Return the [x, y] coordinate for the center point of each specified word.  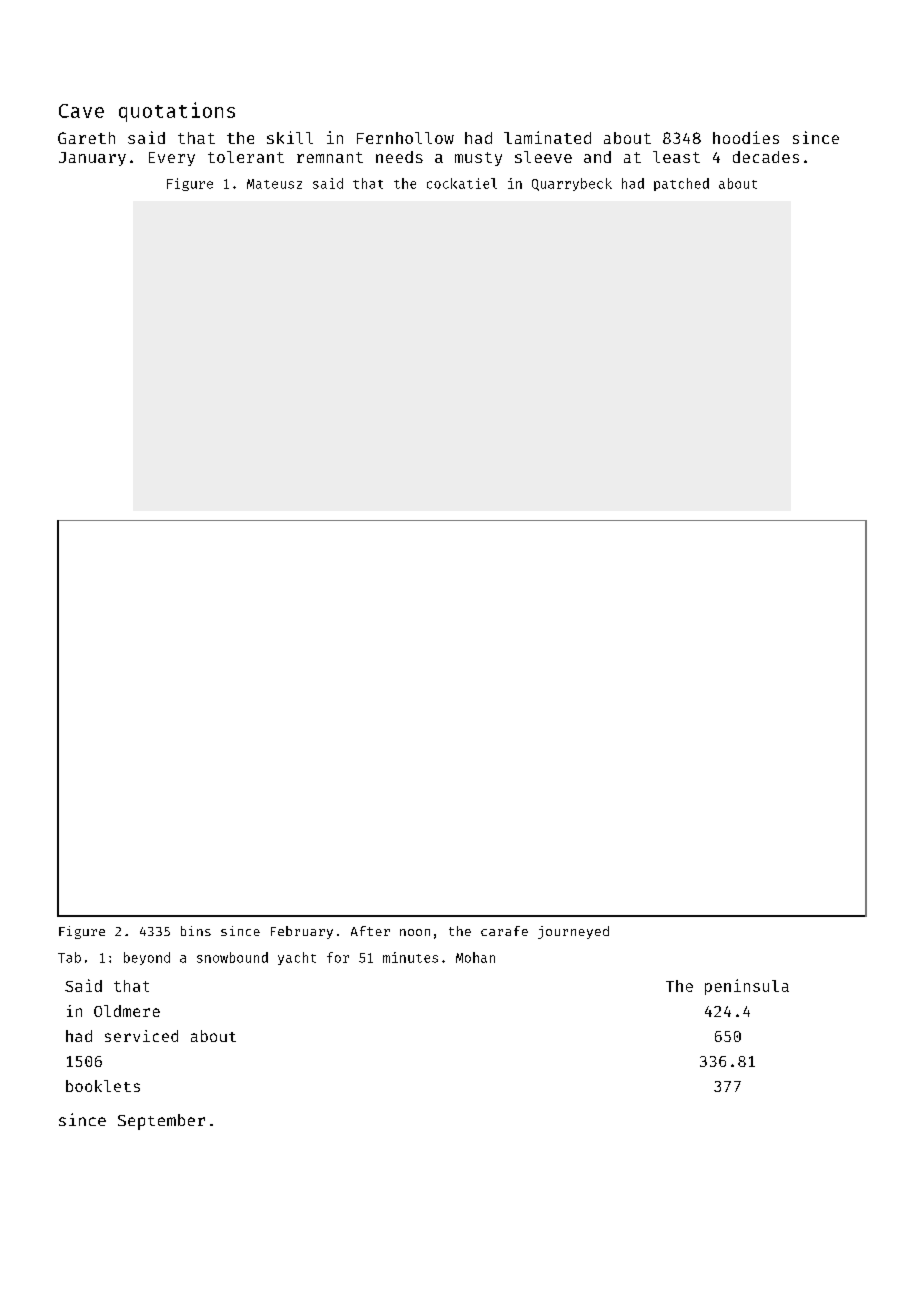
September [161, 1122]
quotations [177, 112]
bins [196, 931]
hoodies [746, 137]
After [370, 931]
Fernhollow [405, 138]
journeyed [573, 932]
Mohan [475, 957]
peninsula [747, 987]
